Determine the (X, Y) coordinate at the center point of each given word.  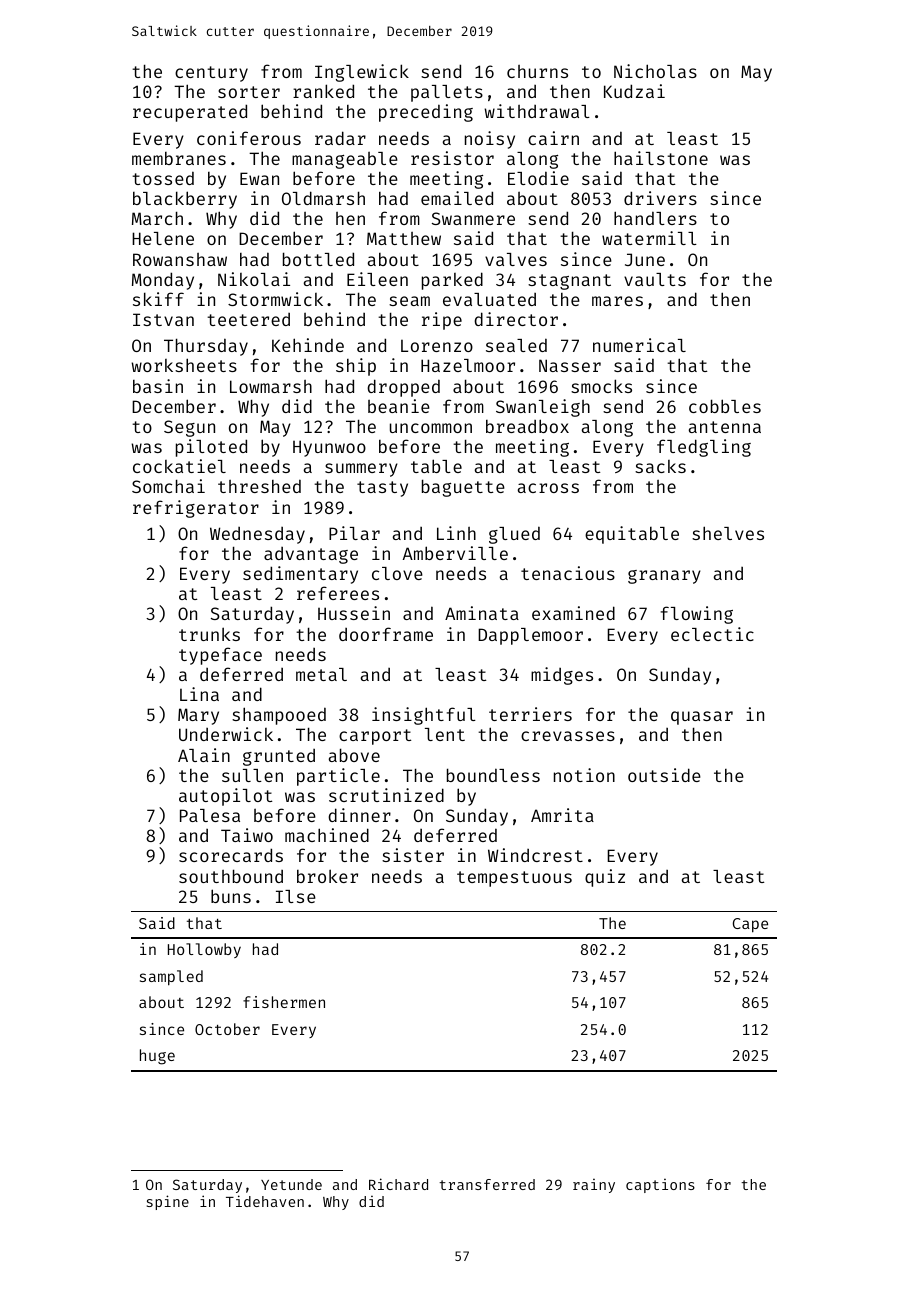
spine (168, 1202)
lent (445, 734)
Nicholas (655, 71)
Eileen (377, 279)
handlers (655, 218)
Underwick (226, 734)
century (211, 74)
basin (158, 386)
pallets (447, 93)
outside (664, 775)
